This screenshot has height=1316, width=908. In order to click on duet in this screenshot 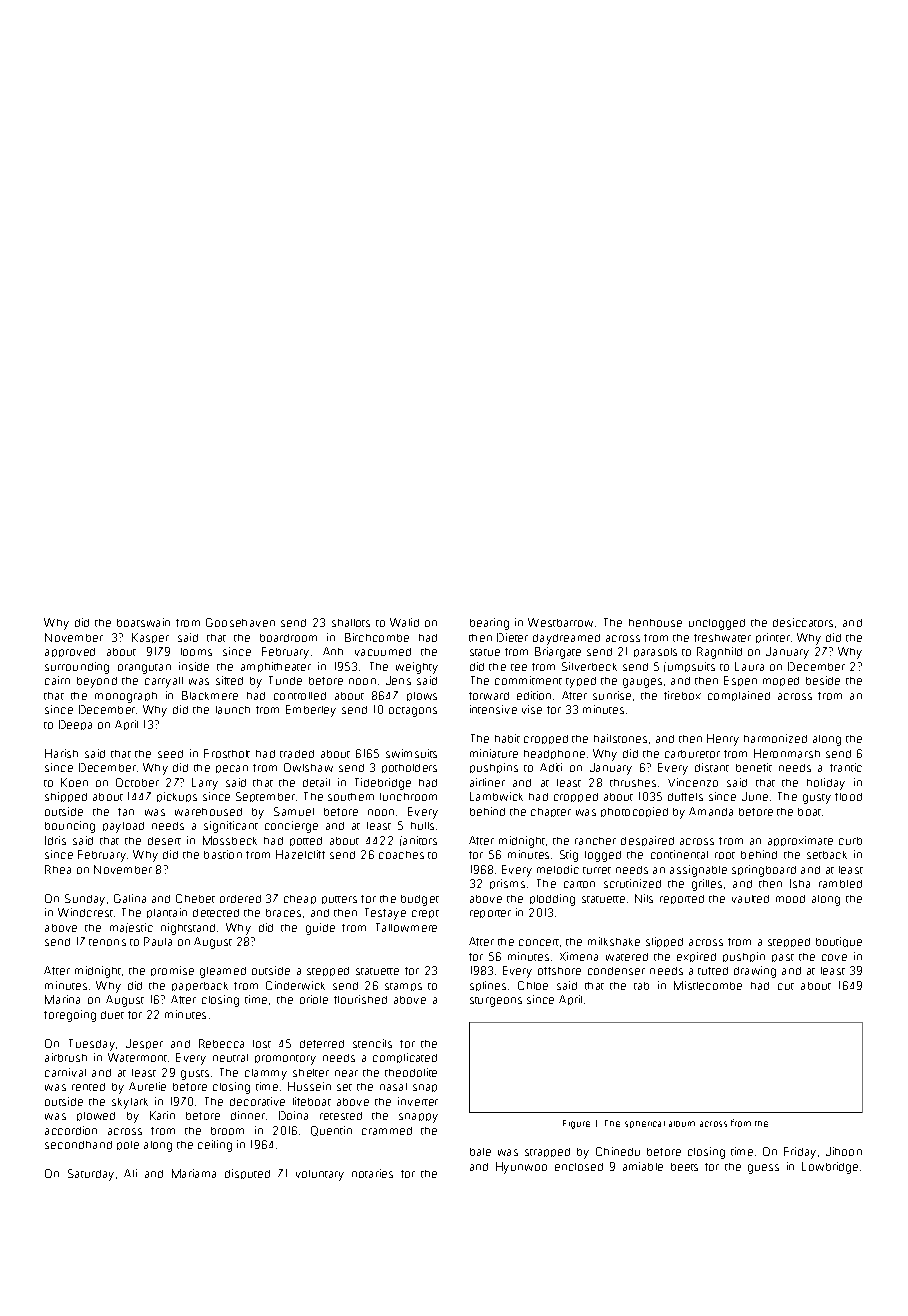, I will do `click(112, 1015)`.
